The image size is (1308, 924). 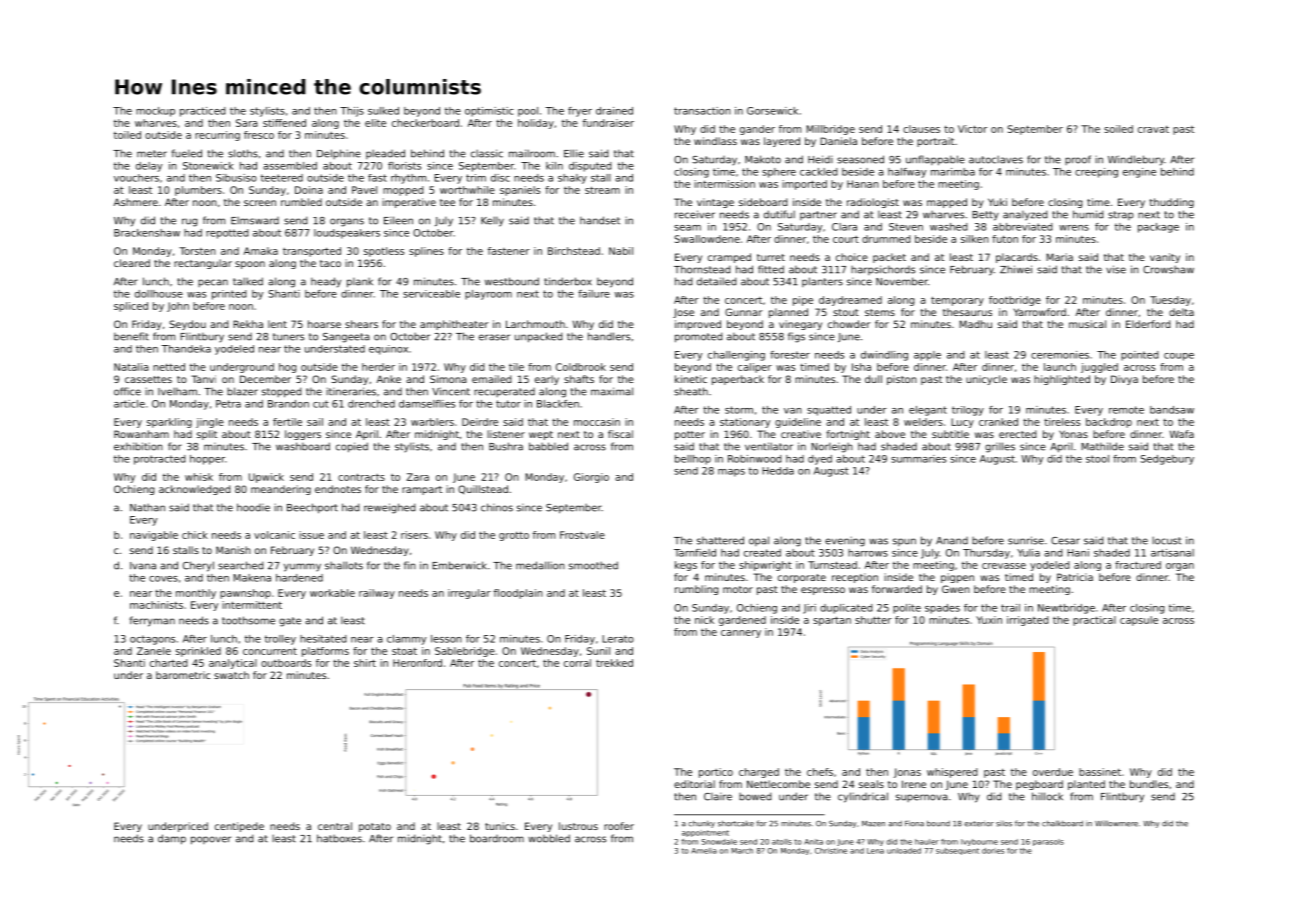 I want to click on cravat, so click(x=1153, y=129).
